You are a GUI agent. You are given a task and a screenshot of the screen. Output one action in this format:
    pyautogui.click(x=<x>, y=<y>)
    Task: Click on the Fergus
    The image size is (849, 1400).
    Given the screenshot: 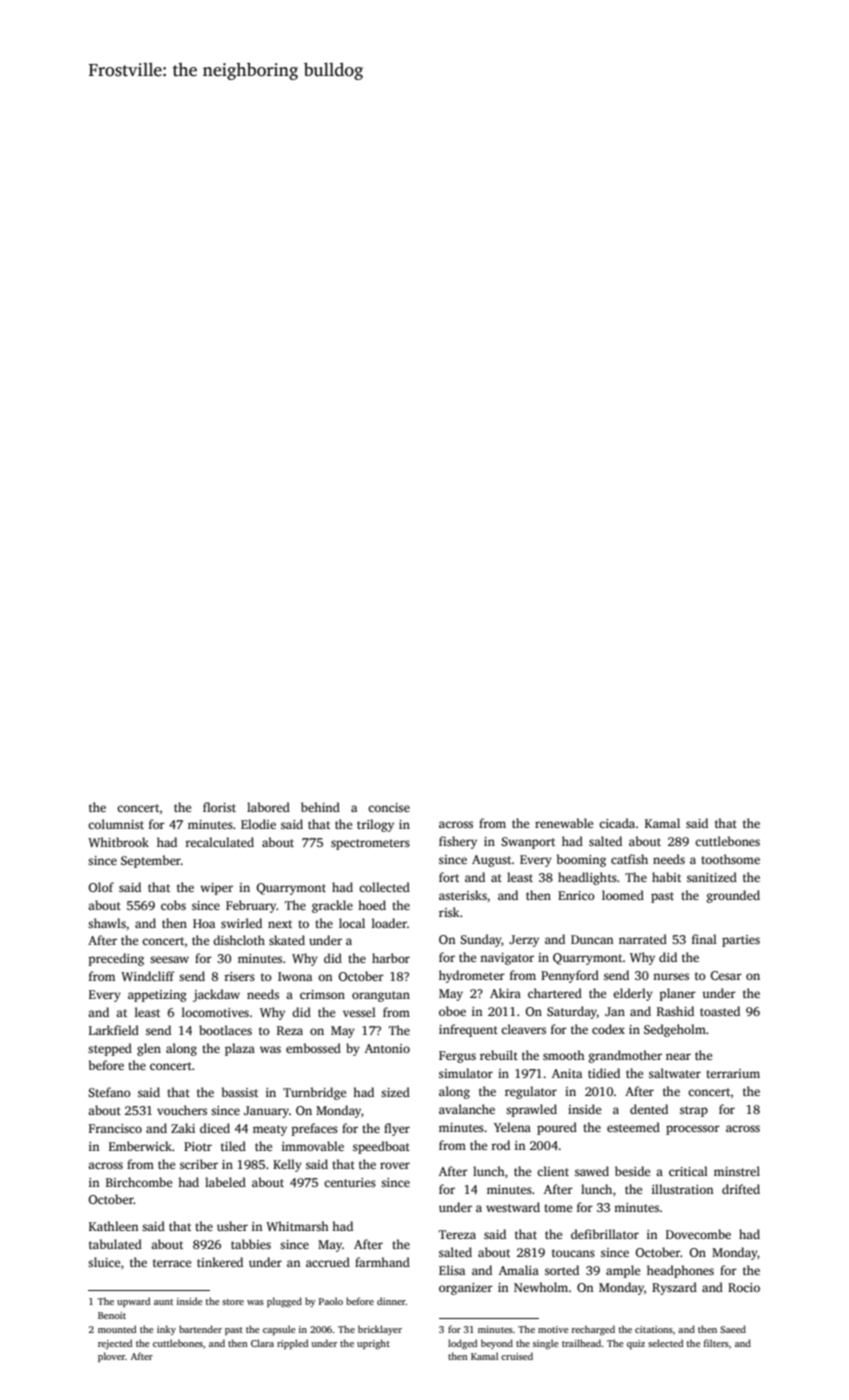 What is the action you would take?
    pyautogui.click(x=457, y=1057)
